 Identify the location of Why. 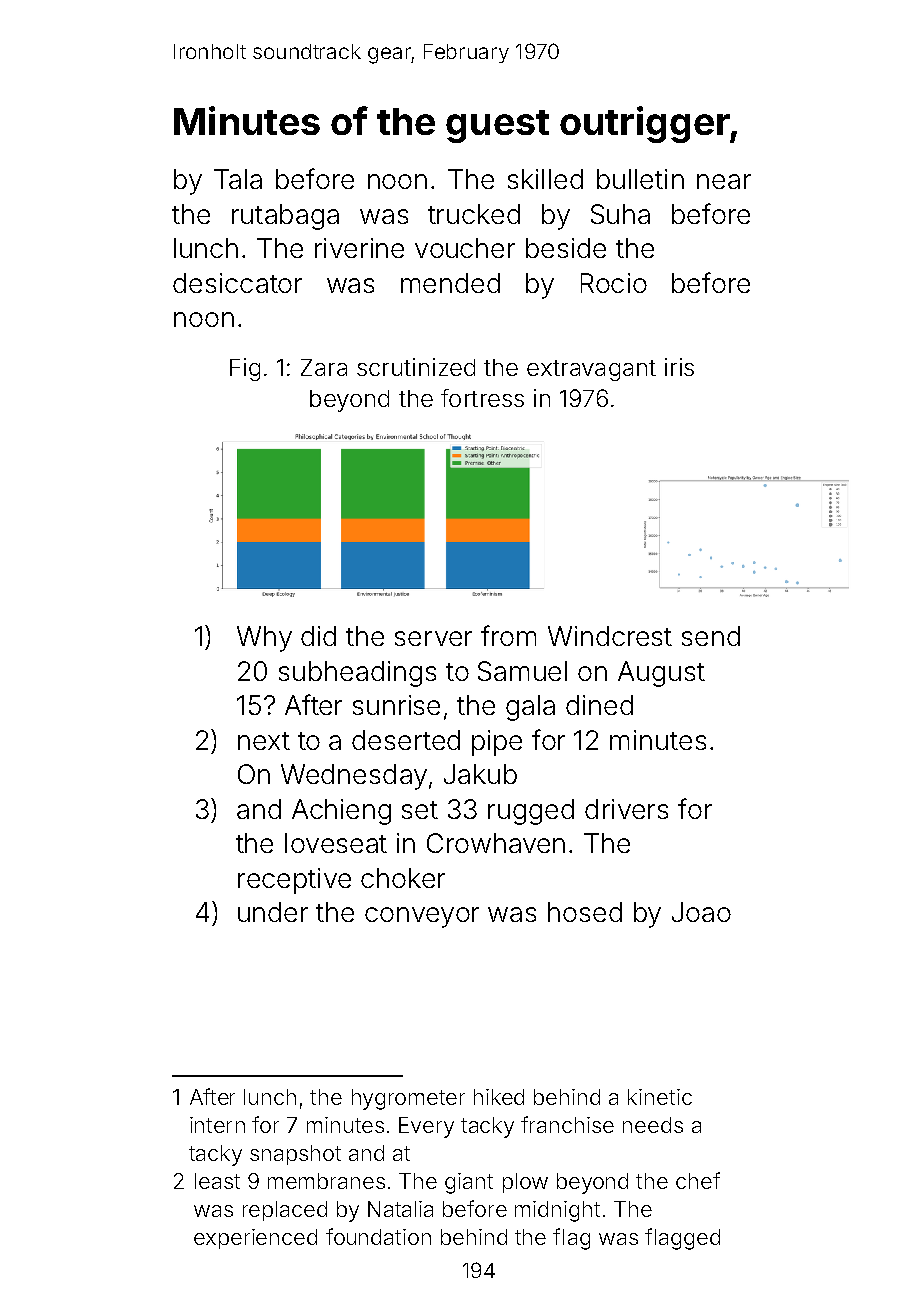
(264, 639).
